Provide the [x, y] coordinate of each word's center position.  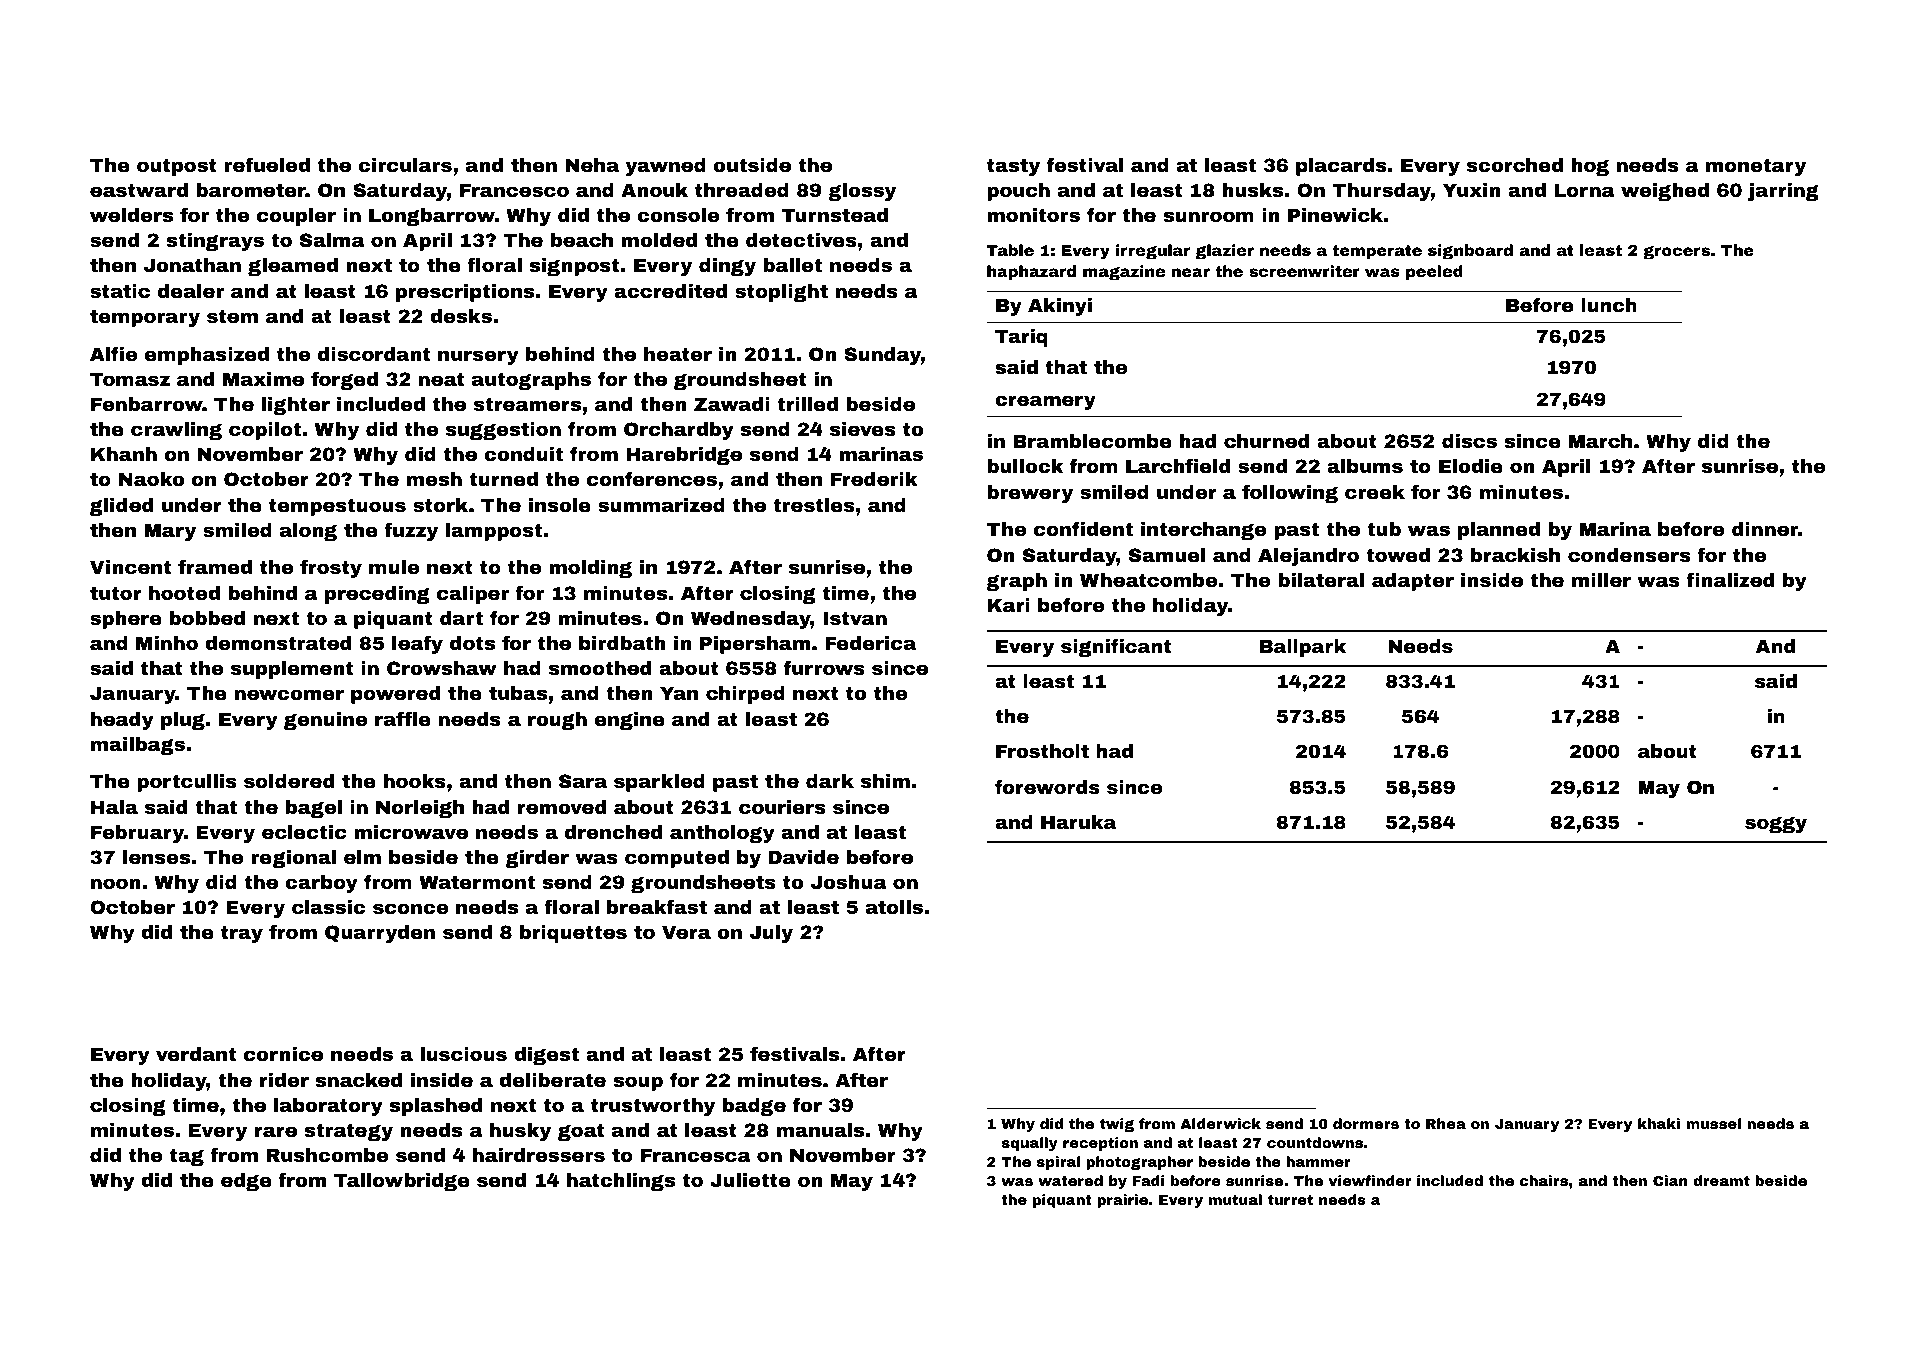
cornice [283, 1054]
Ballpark [1303, 648]
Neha [592, 165]
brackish [1515, 555]
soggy [1776, 825]
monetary [1756, 167]
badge [754, 1107]
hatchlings [621, 1182]
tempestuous [337, 507]
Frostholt [1042, 751]
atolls [894, 907]
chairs [1544, 1180]
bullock [1025, 466]
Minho [167, 643]
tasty [1013, 167]
